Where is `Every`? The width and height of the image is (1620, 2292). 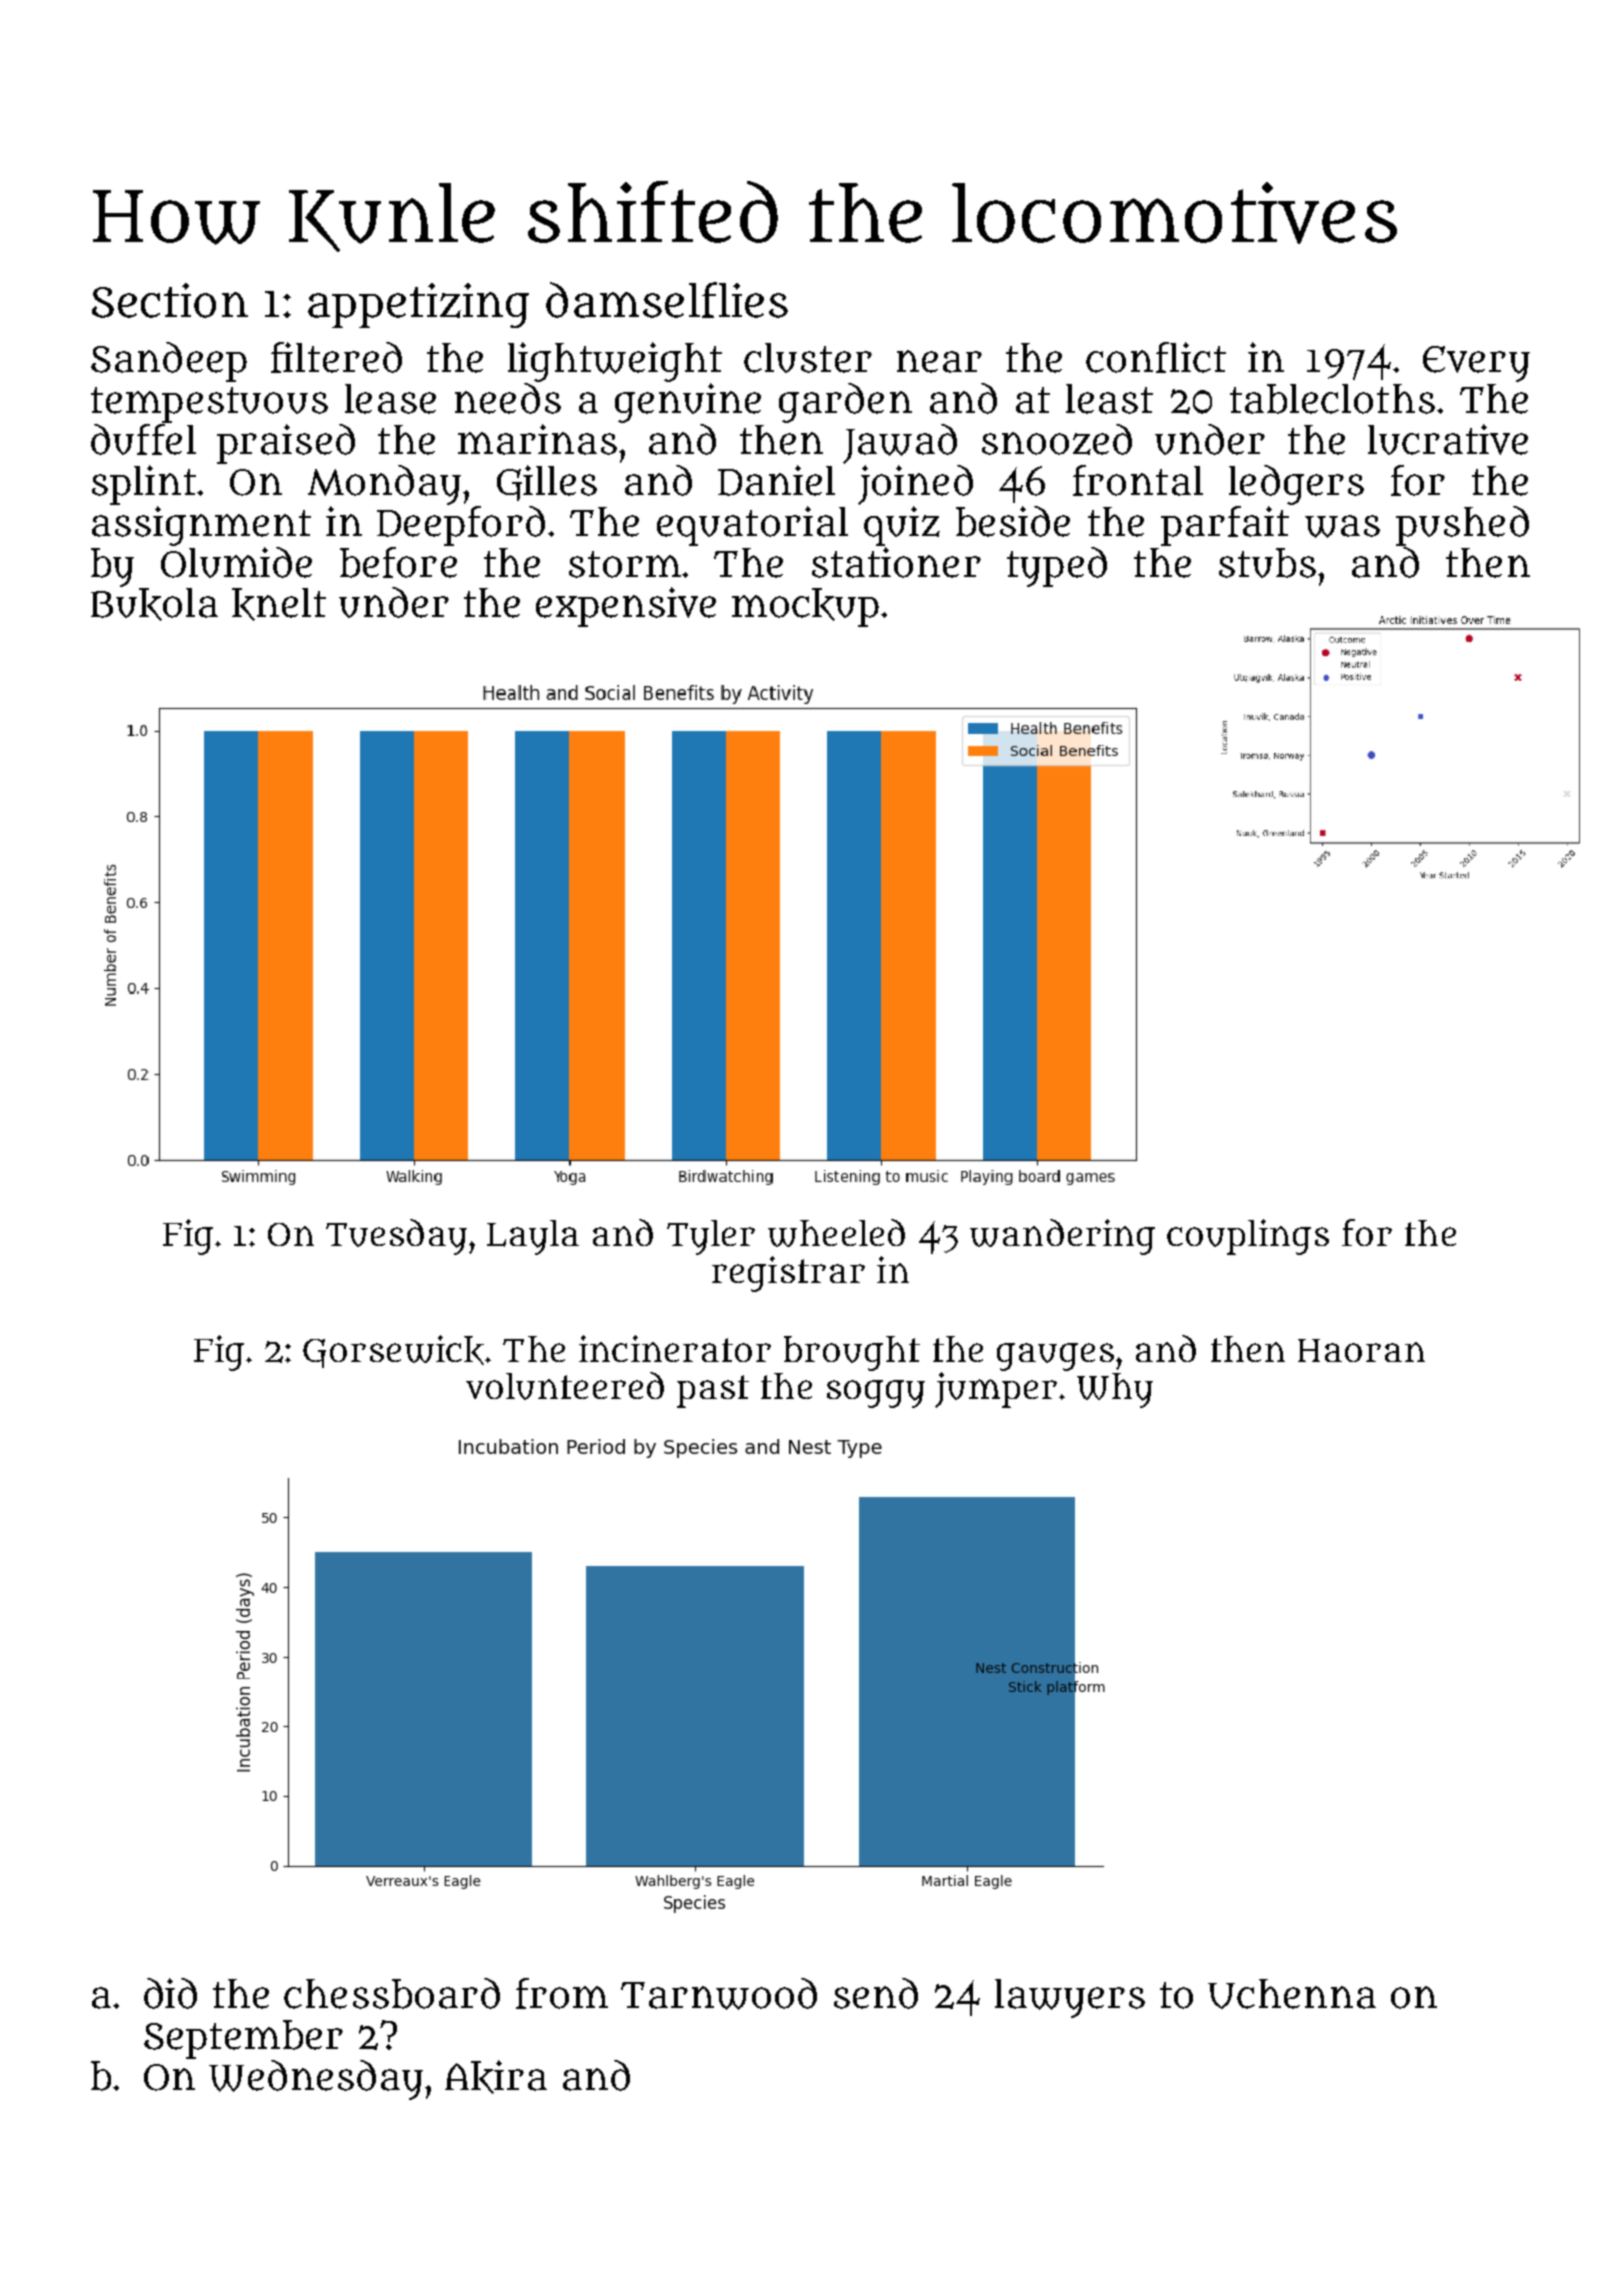 Every is located at coordinates (1476, 364).
